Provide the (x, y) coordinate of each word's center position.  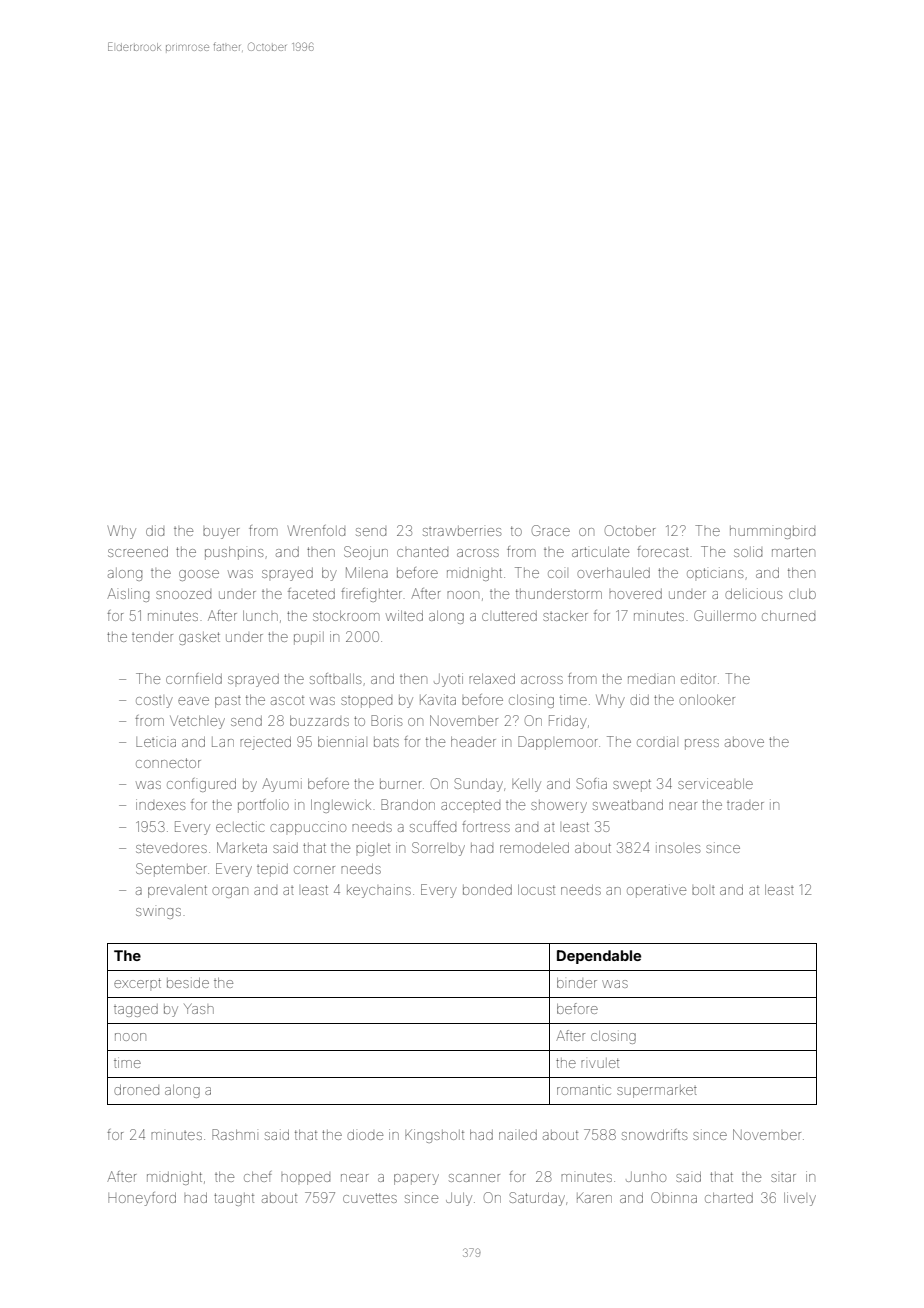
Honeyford (142, 1199)
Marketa (242, 847)
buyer (221, 533)
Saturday (537, 1199)
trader (745, 805)
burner (400, 784)
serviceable (715, 783)
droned (136, 1090)
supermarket (657, 1091)
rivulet (600, 1063)
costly (154, 702)
